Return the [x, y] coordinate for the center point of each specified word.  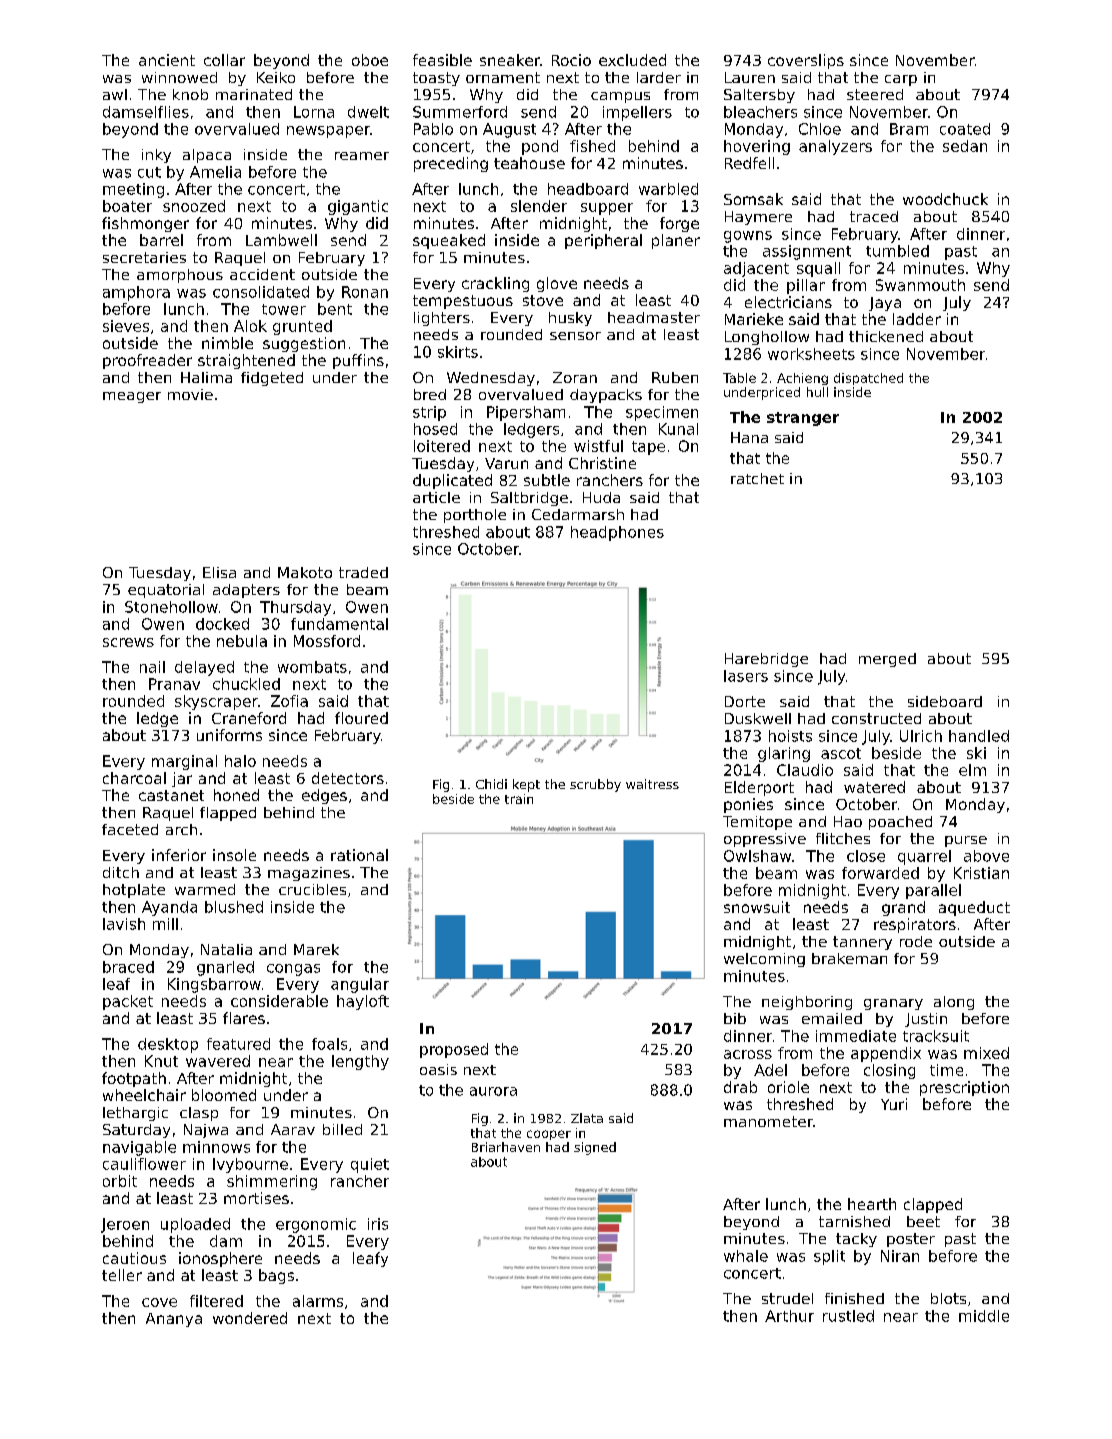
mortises [256, 1198]
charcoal [134, 778]
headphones [617, 533]
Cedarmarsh [578, 514]
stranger [803, 419]
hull [817, 392]
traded [363, 572]
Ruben [675, 377]
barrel [161, 240]
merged [887, 660]
